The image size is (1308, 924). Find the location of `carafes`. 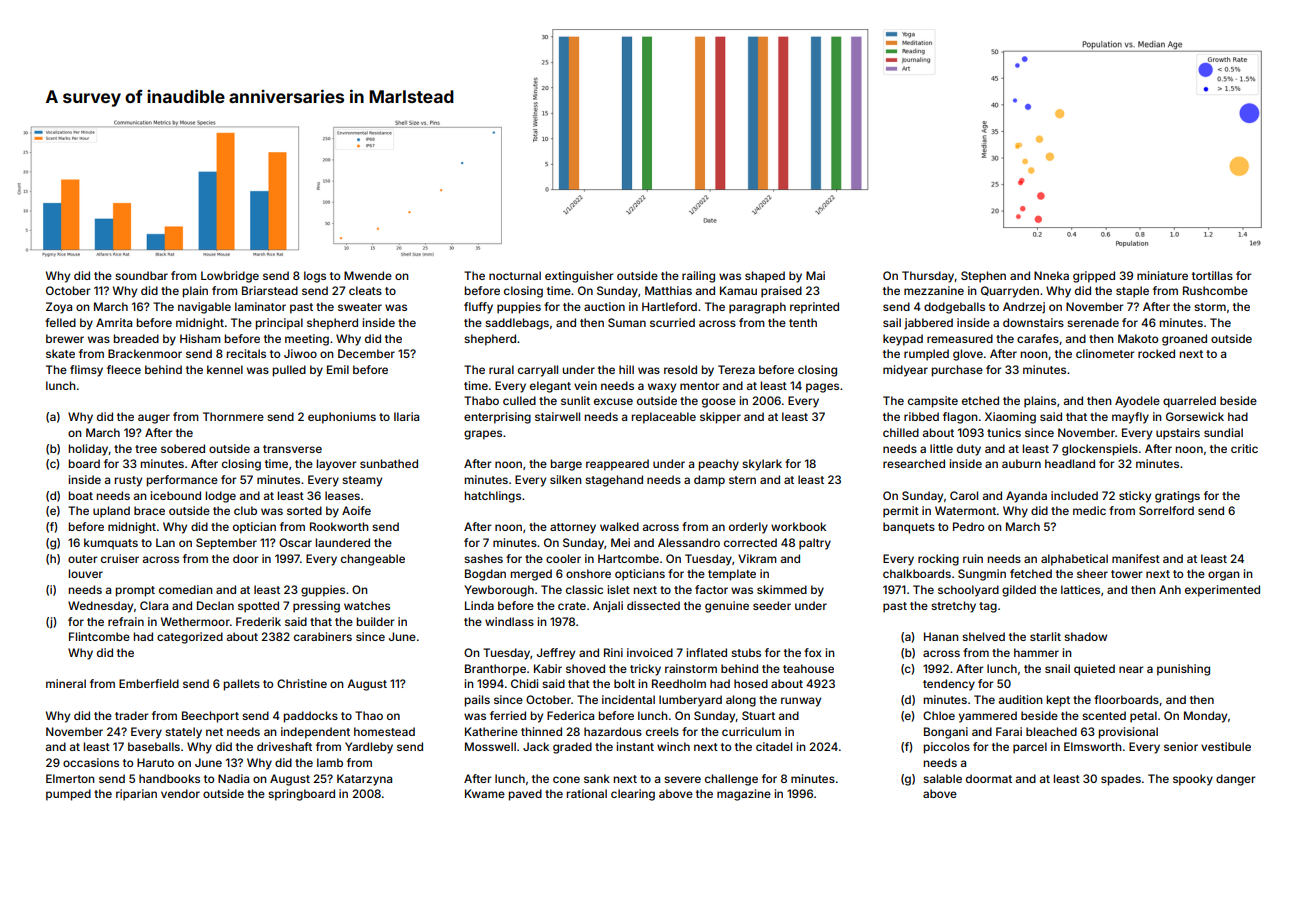

carafes is located at coordinates (1038, 338).
